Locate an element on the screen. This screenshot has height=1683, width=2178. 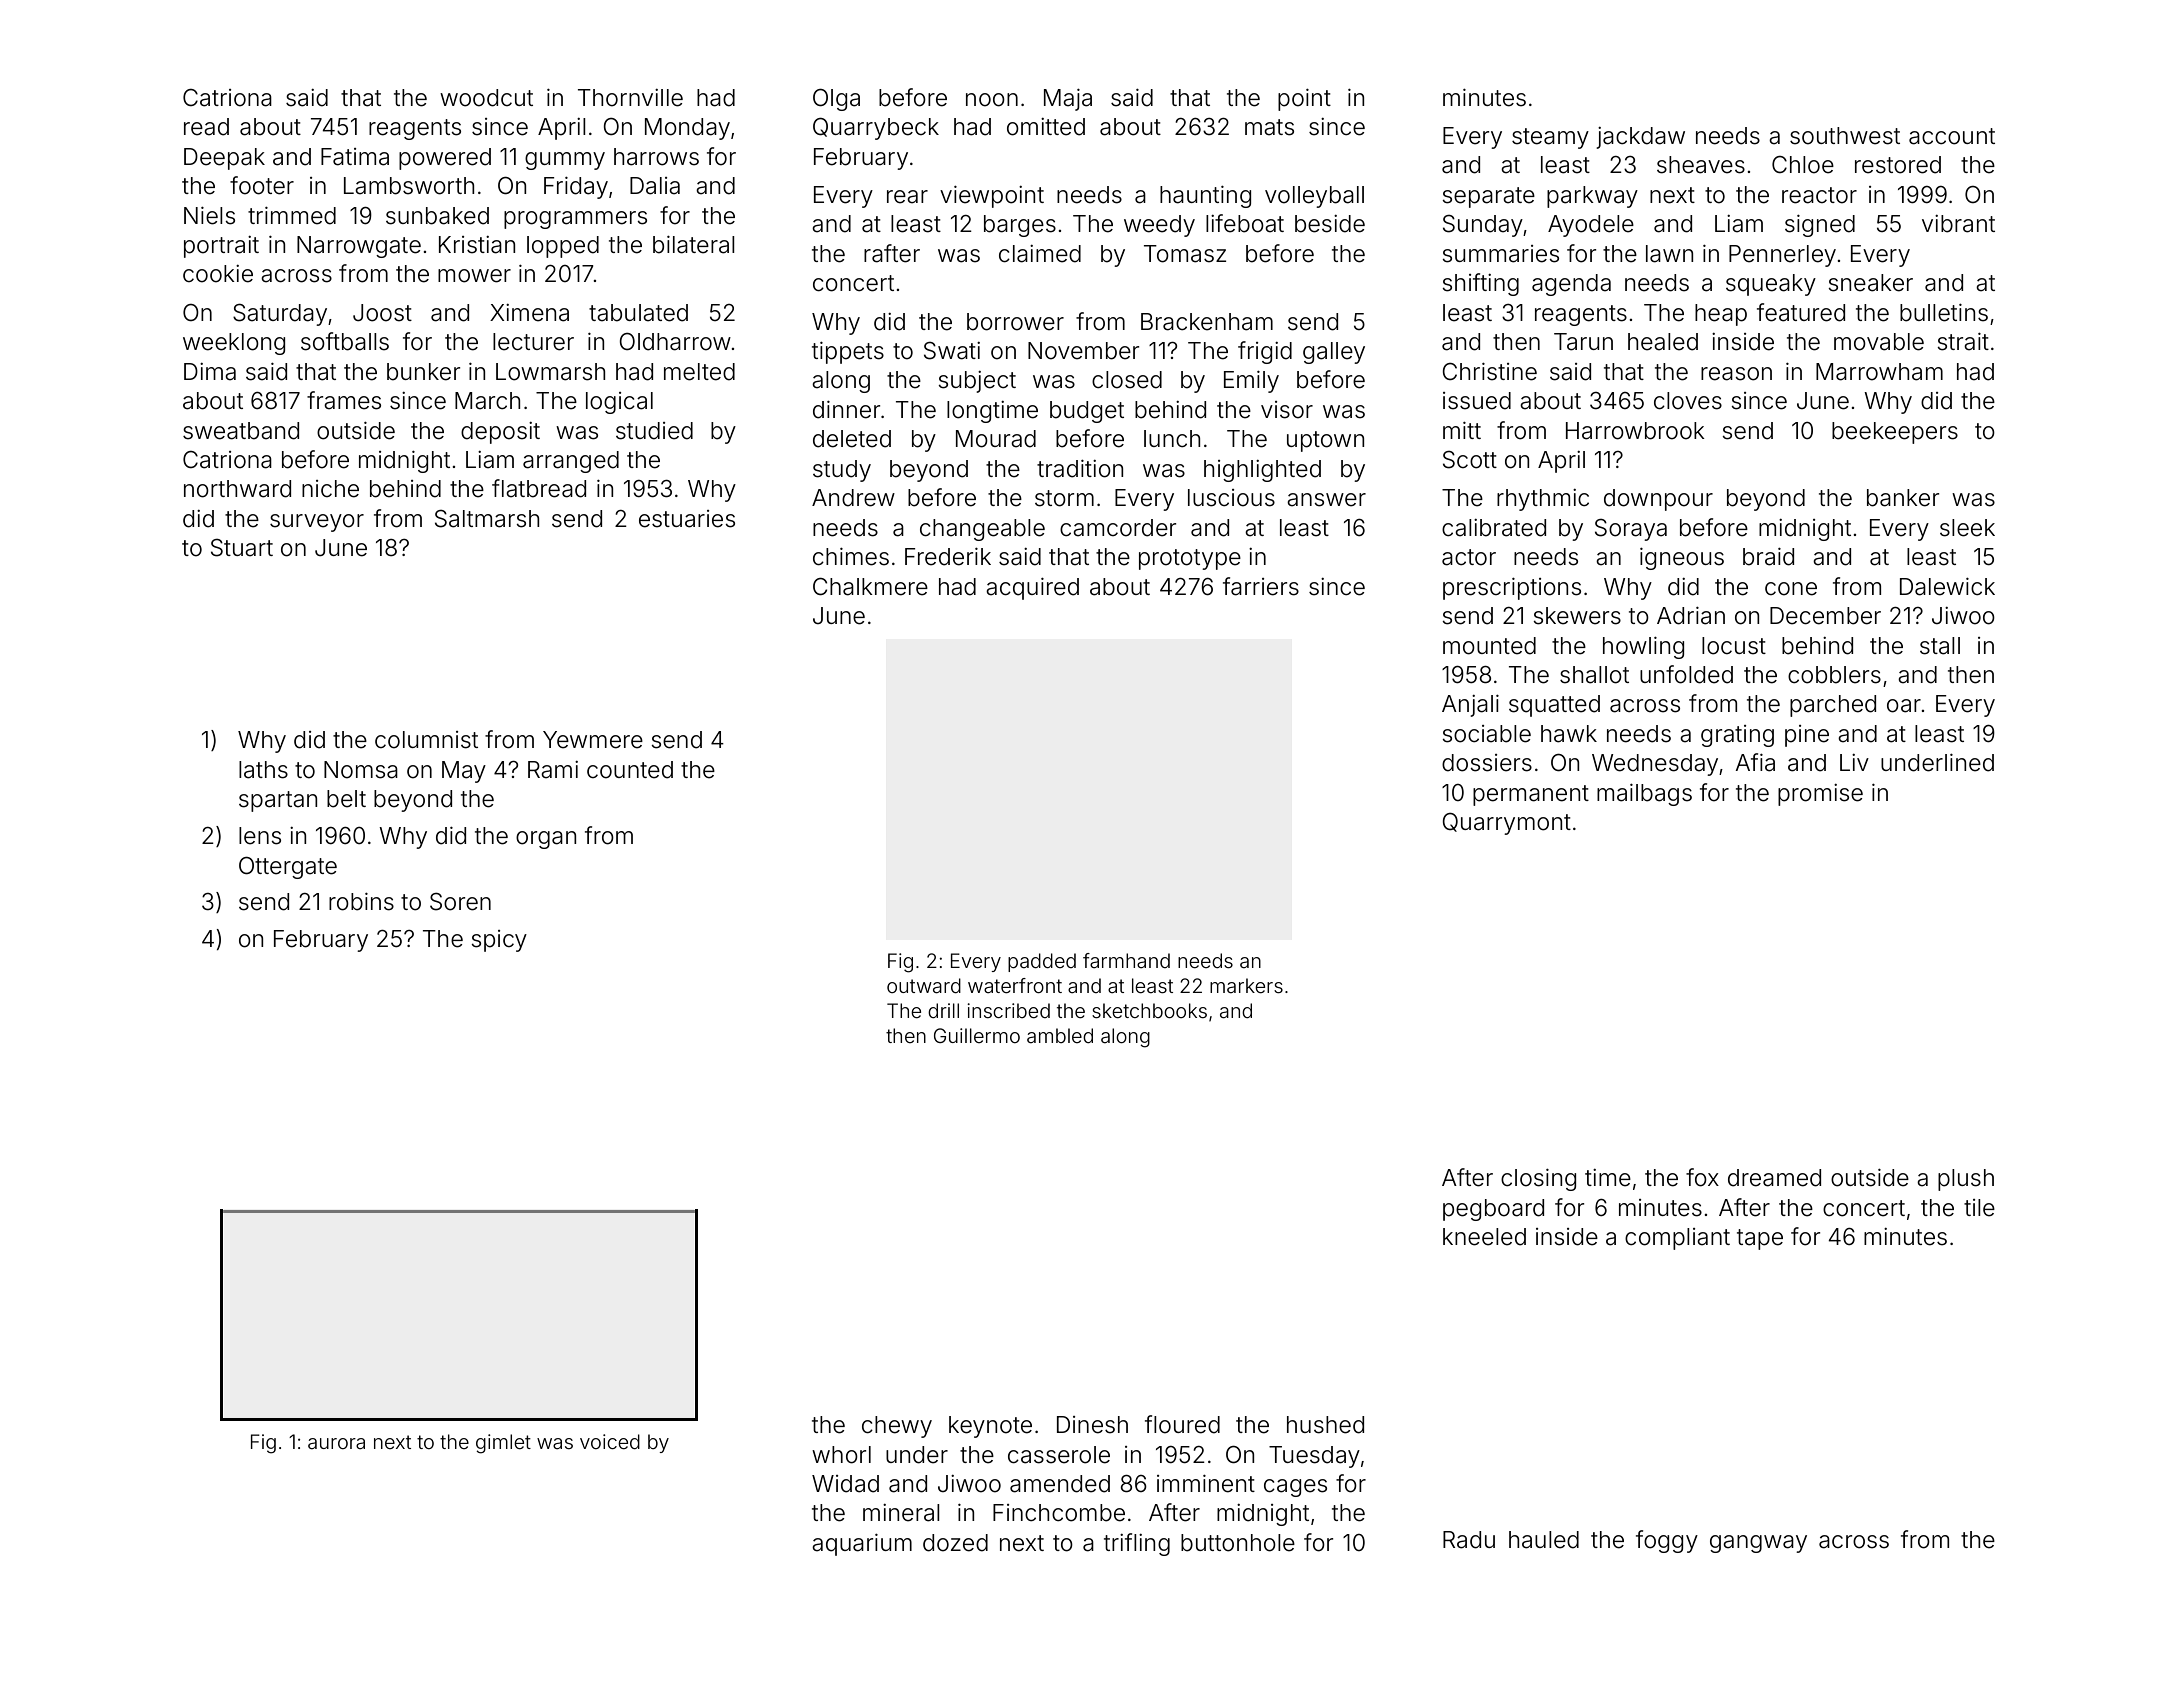
aurora is located at coordinates (336, 1443).
